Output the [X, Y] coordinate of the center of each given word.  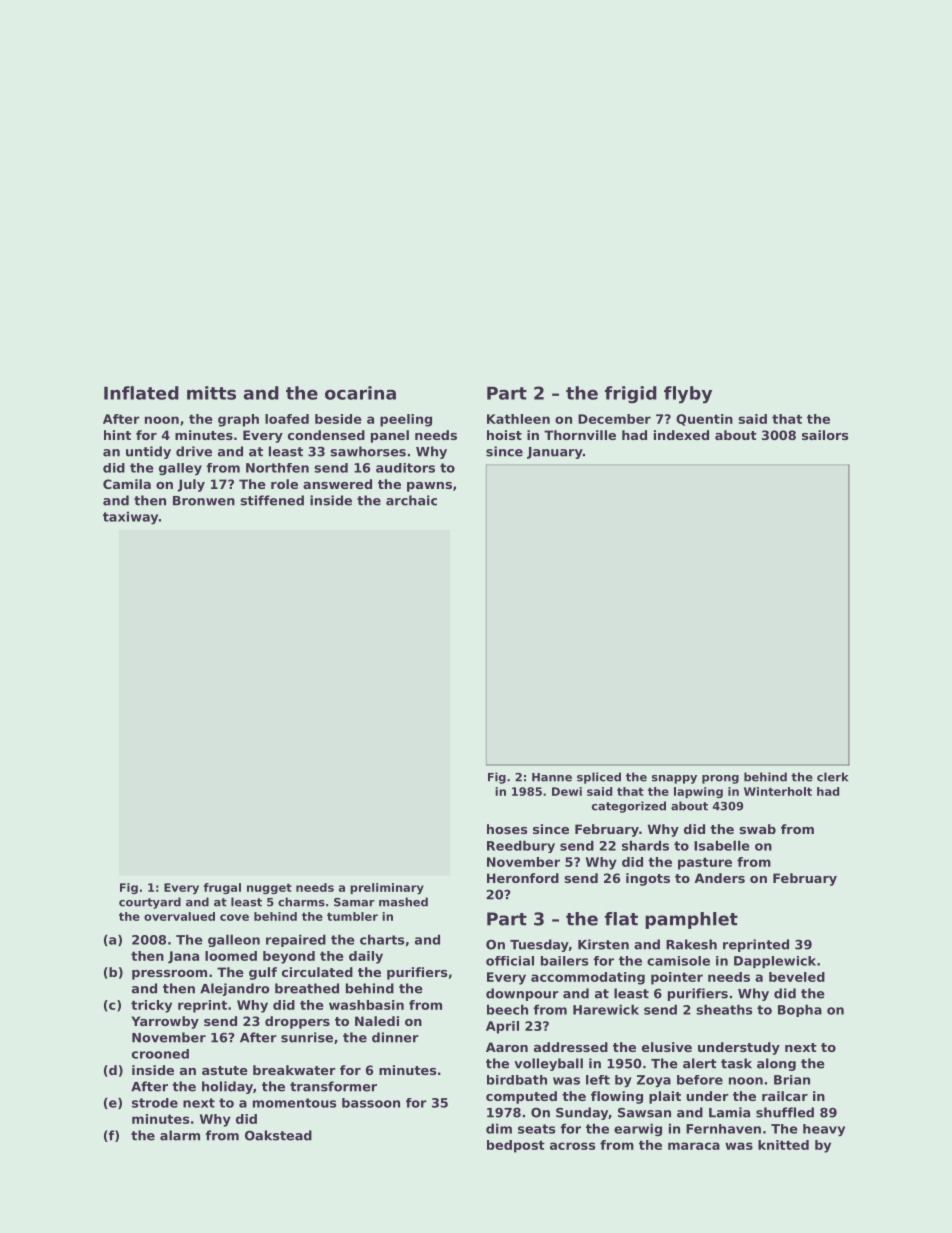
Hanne [552, 777]
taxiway [130, 518]
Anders [719, 878]
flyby [688, 395]
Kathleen [518, 419]
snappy [674, 779]
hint [117, 435]
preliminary [387, 888]
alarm [180, 1135]
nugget [269, 888]
